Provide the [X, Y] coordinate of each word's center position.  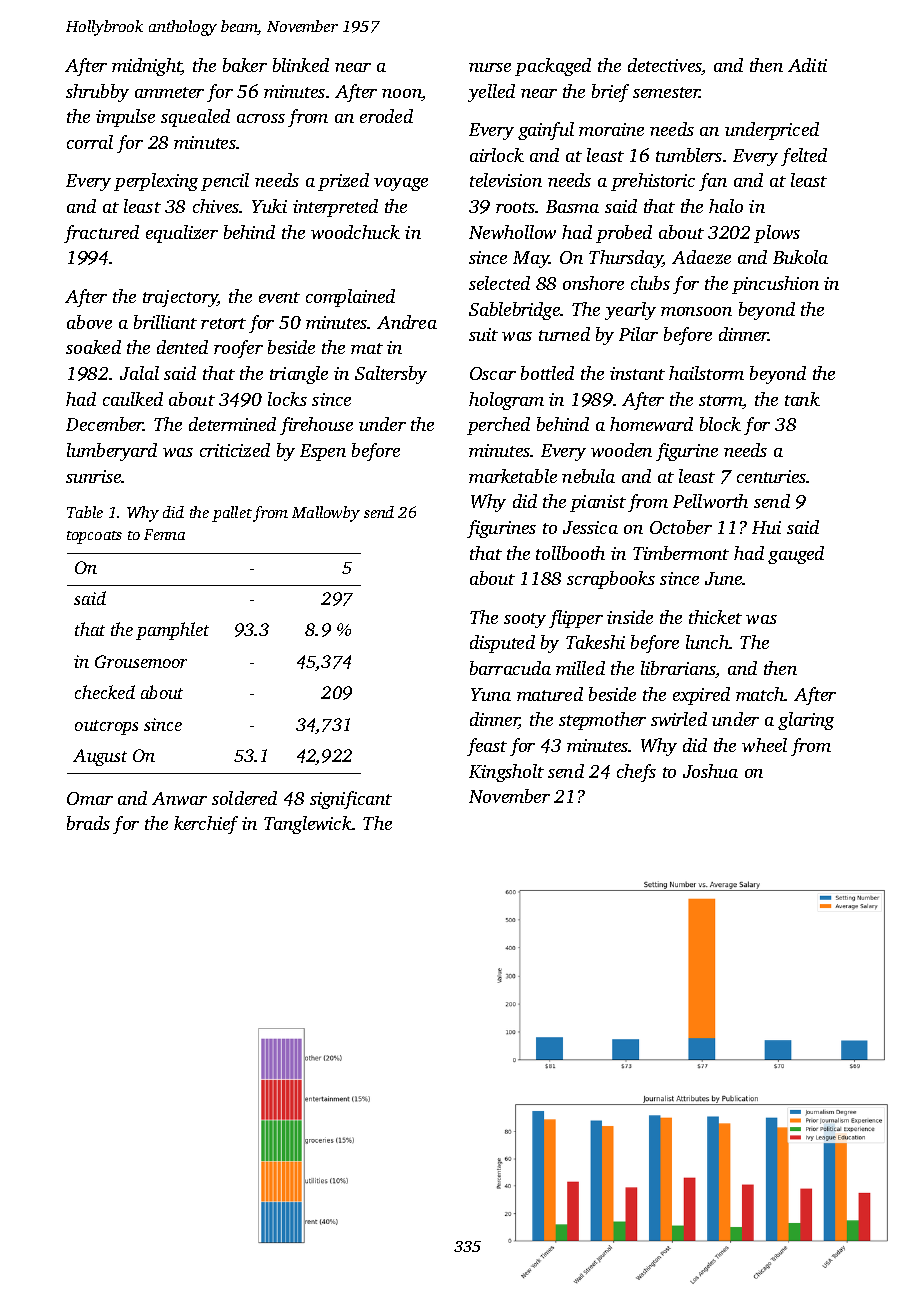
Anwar [179, 798]
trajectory [180, 298]
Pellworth [710, 501]
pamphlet [172, 631]
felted [804, 157]
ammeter [169, 92]
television [506, 180]
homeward [651, 424]
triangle [299, 375]
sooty [525, 620]
